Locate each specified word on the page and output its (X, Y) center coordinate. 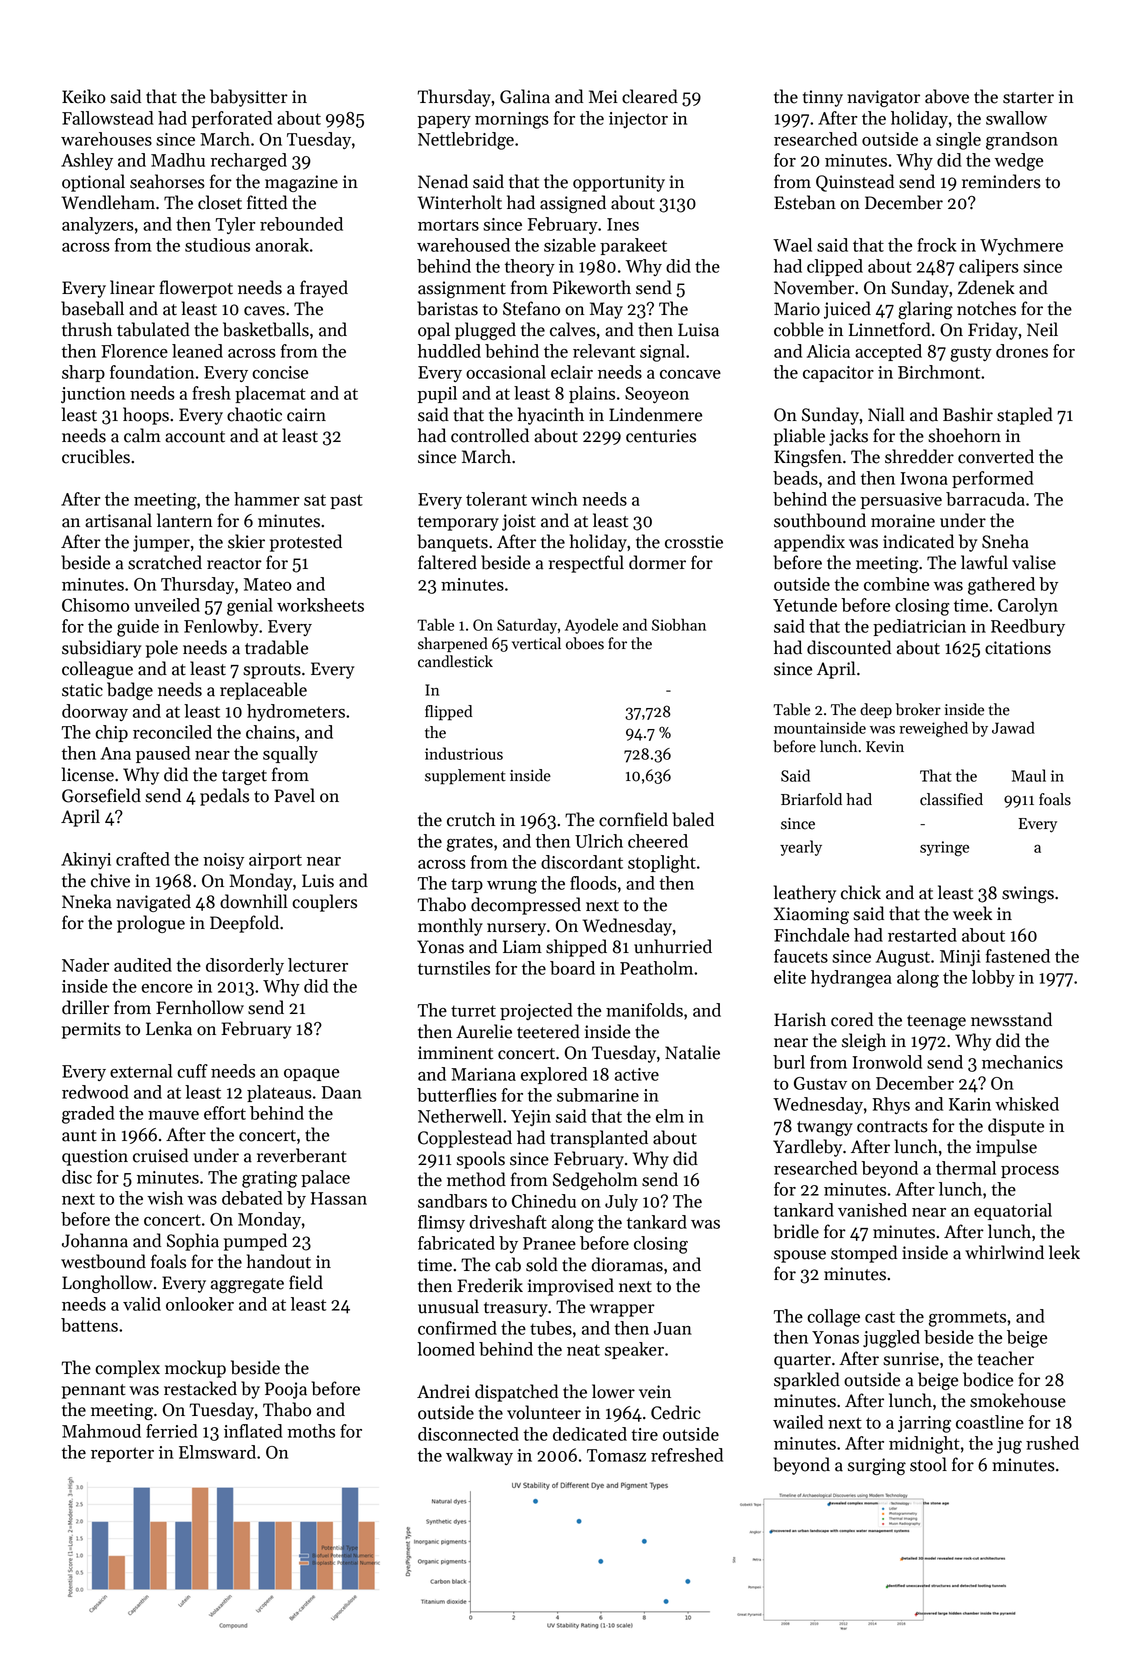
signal (662, 353)
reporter (122, 1454)
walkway (479, 1456)
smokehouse (1018, 1400)
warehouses (106, 139)
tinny (823, 98)
